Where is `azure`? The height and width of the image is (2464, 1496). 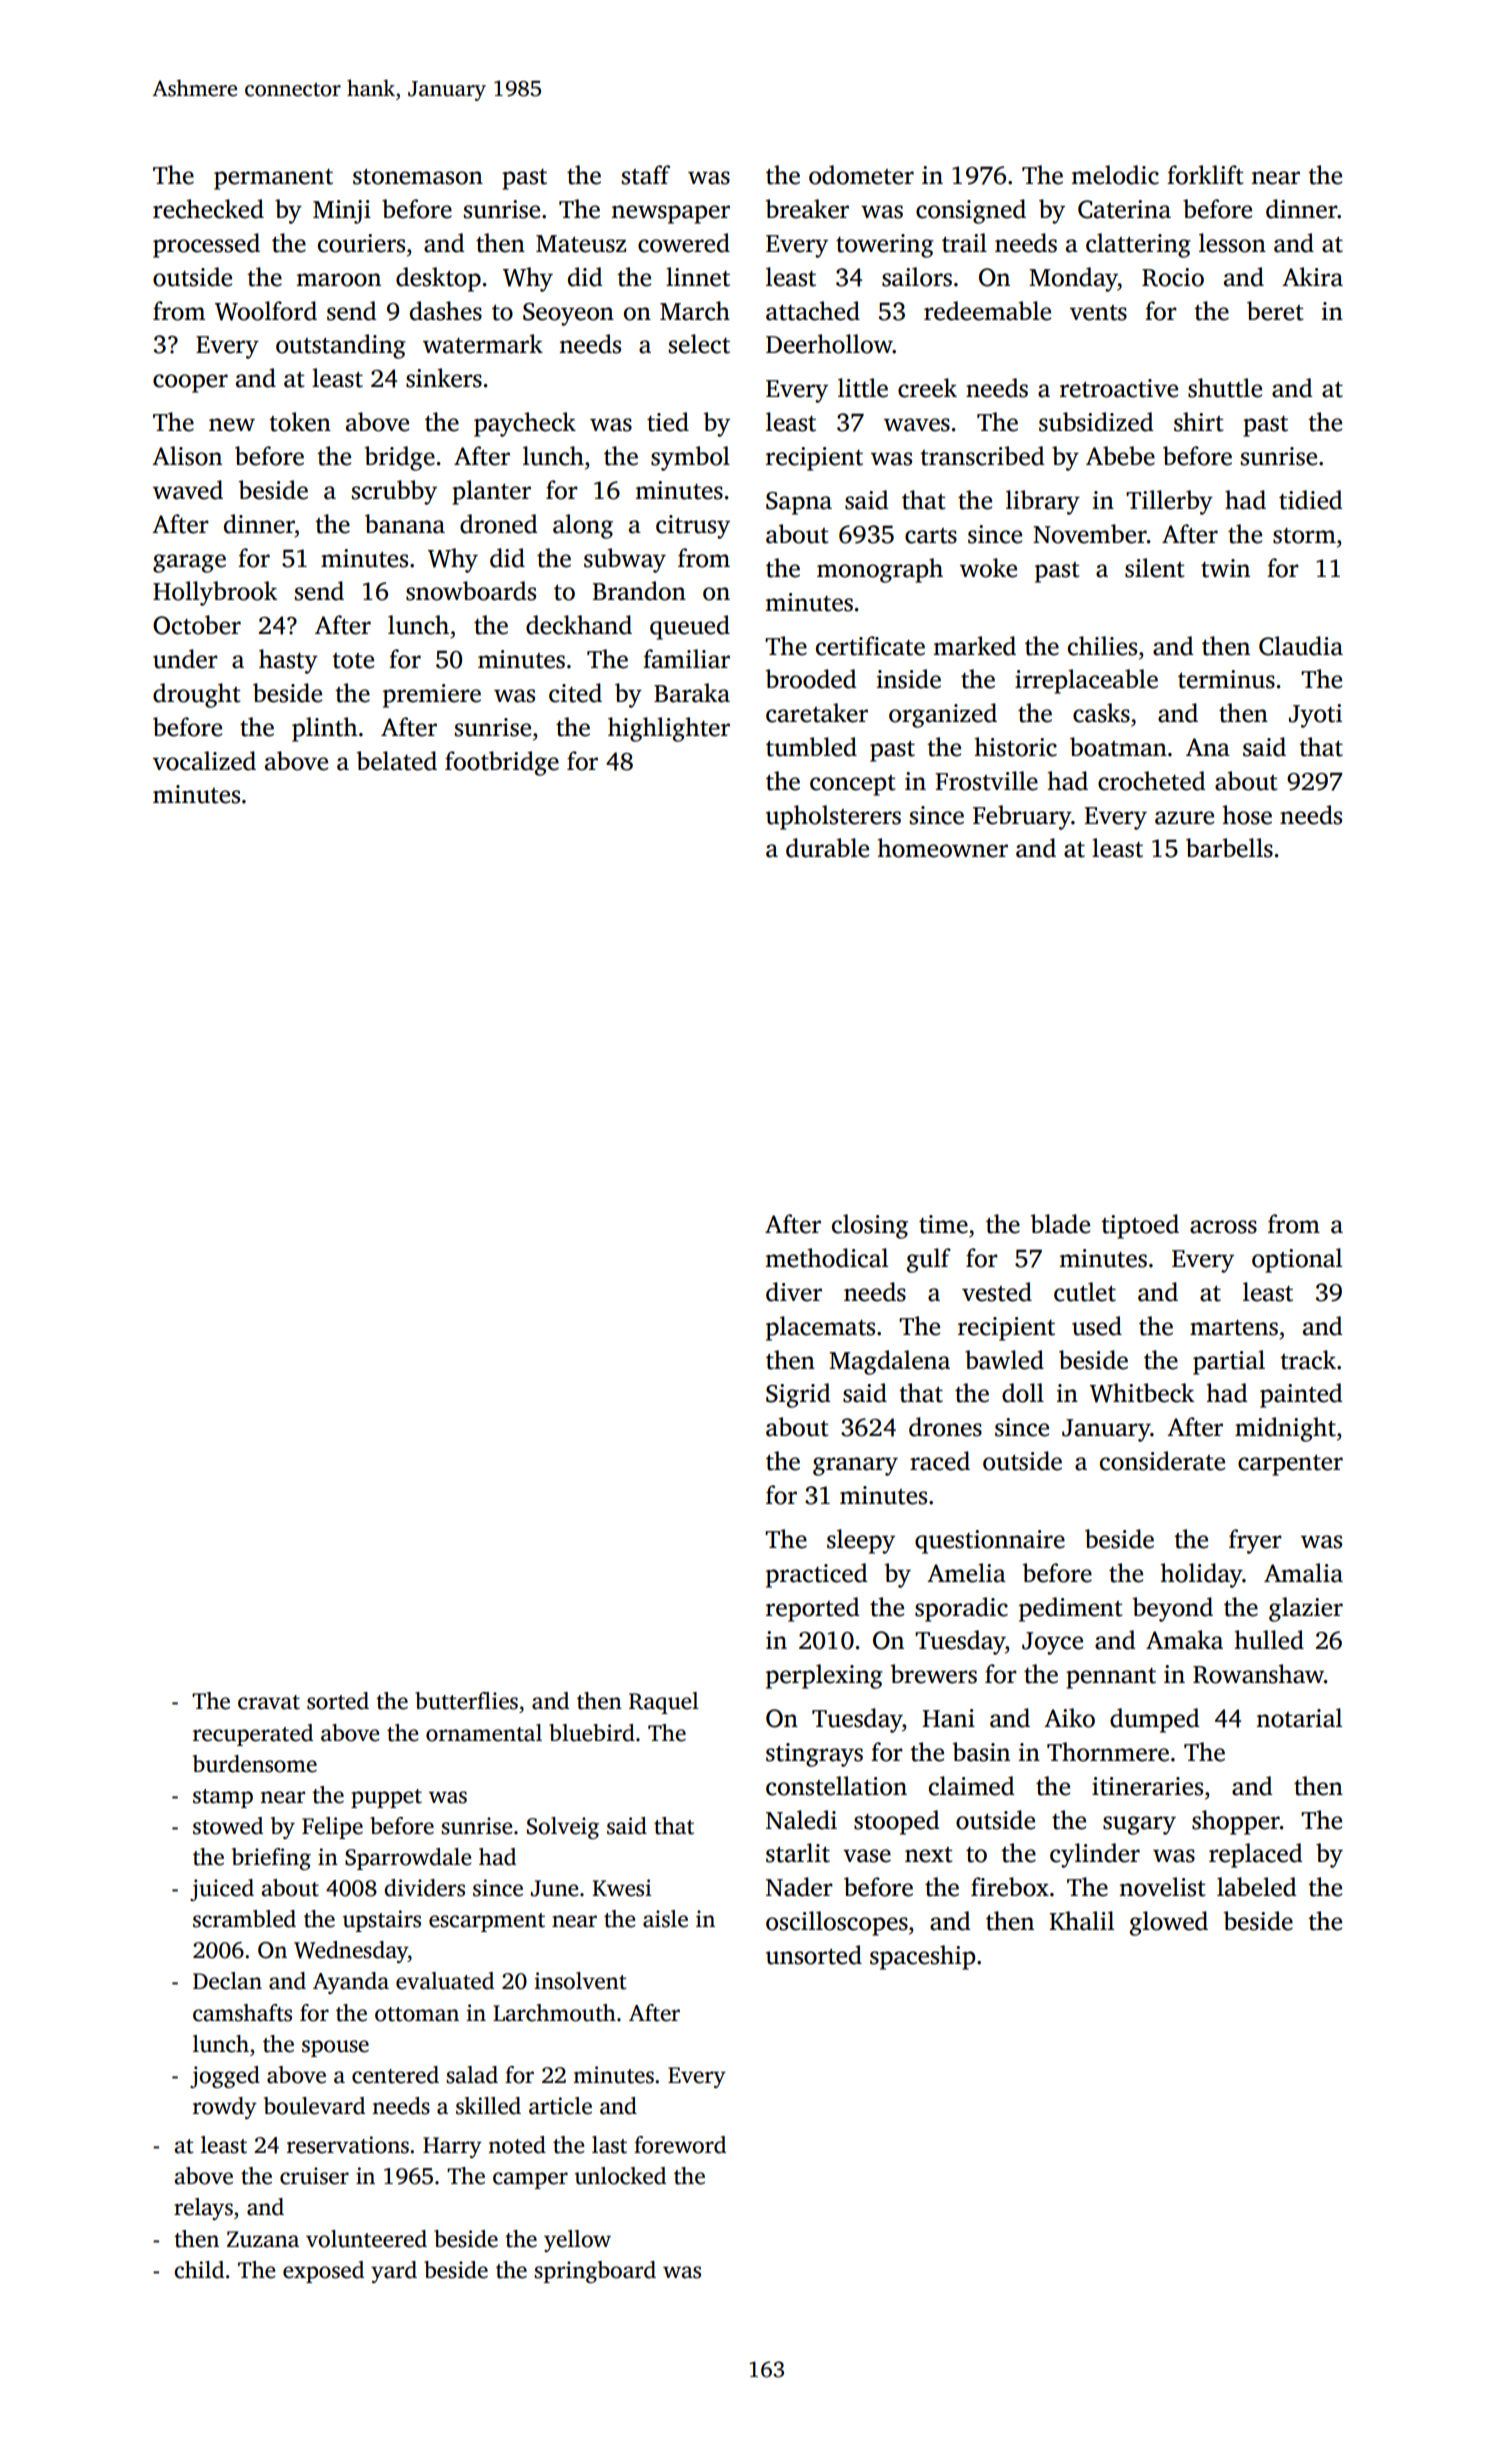
azure is located at coordinates (1184, 818).
